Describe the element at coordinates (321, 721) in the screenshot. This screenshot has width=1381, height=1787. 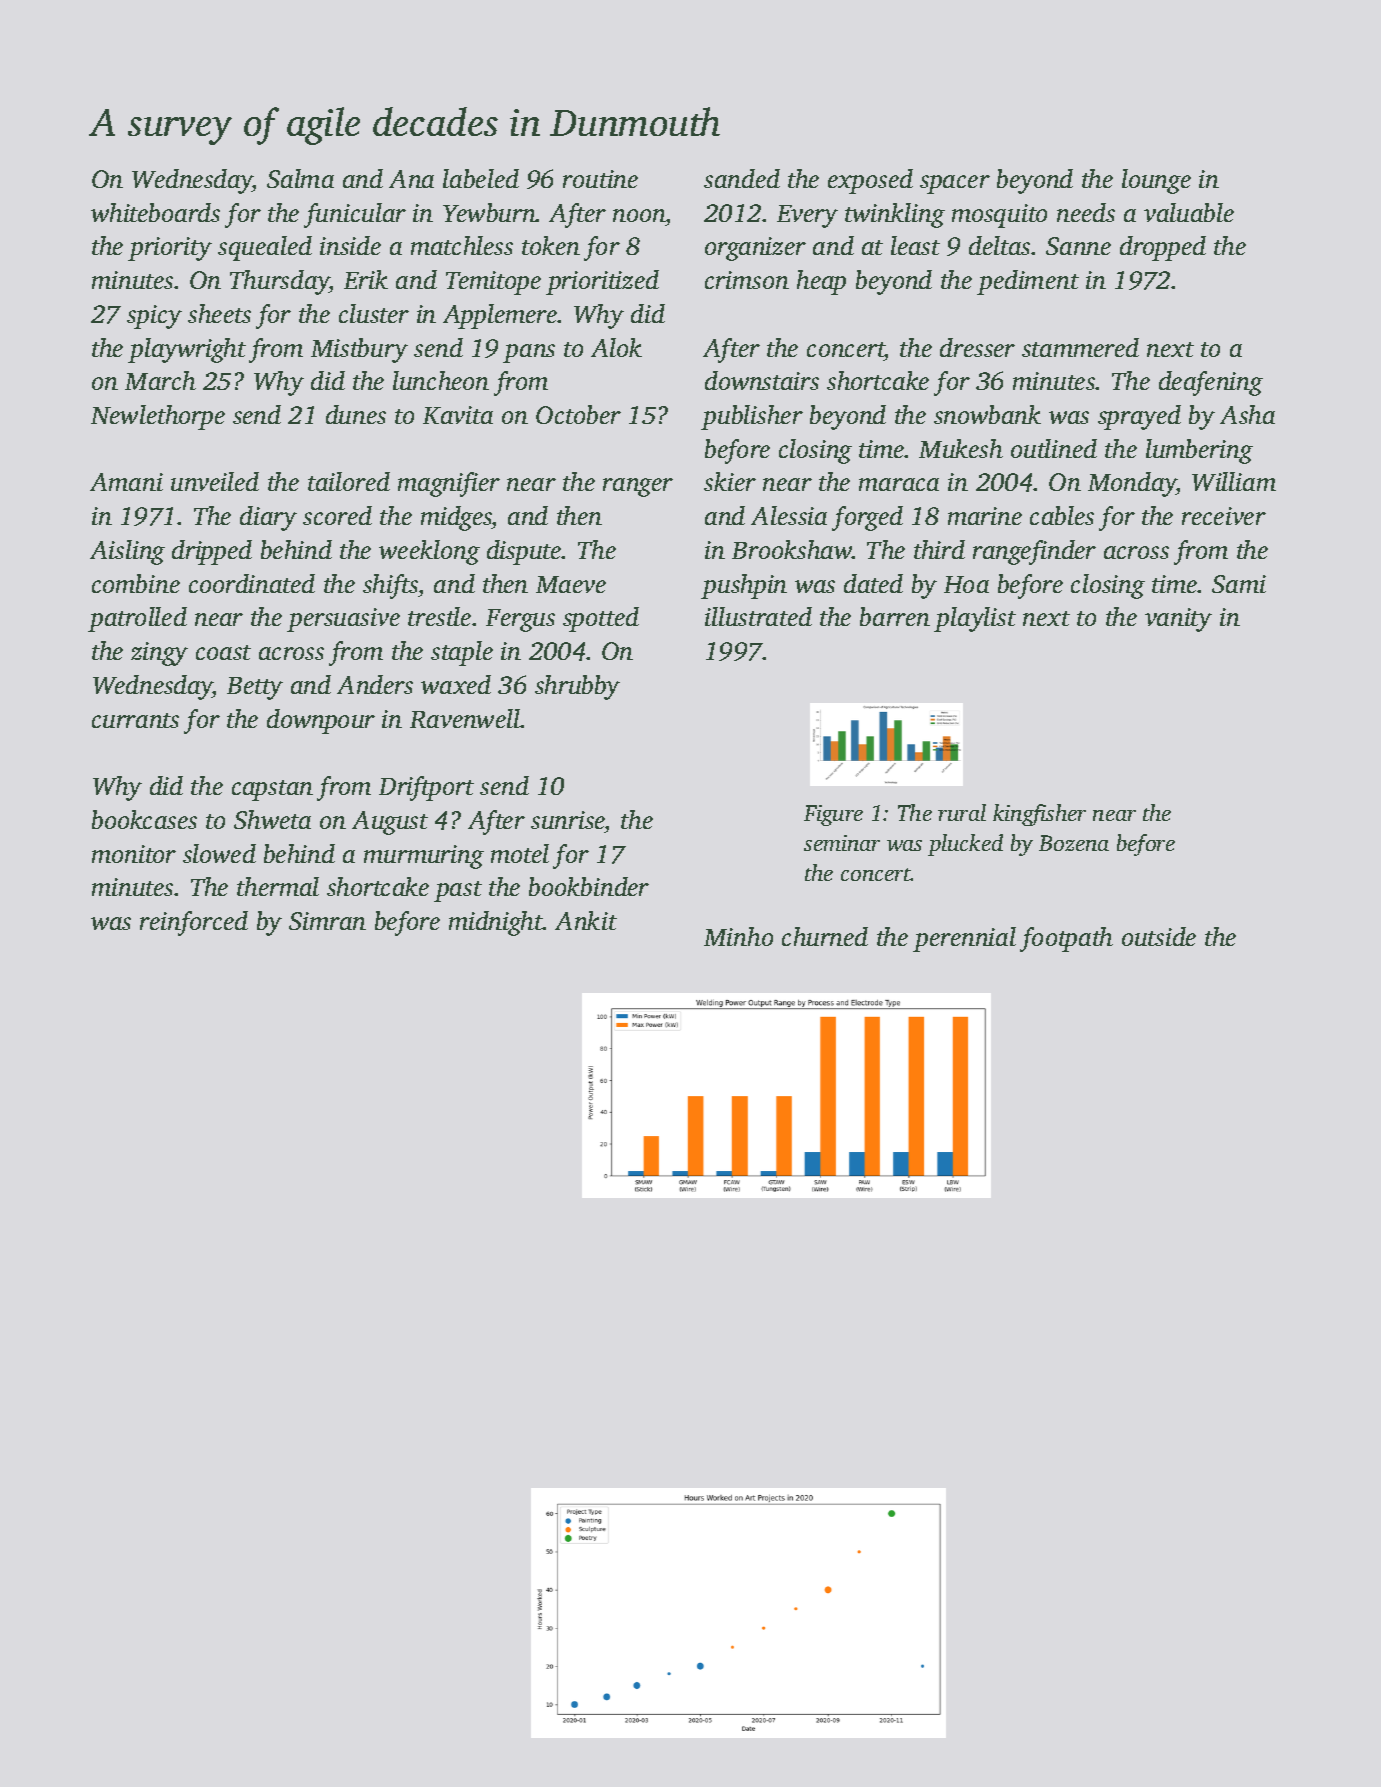
I see `downpour` at that location.
